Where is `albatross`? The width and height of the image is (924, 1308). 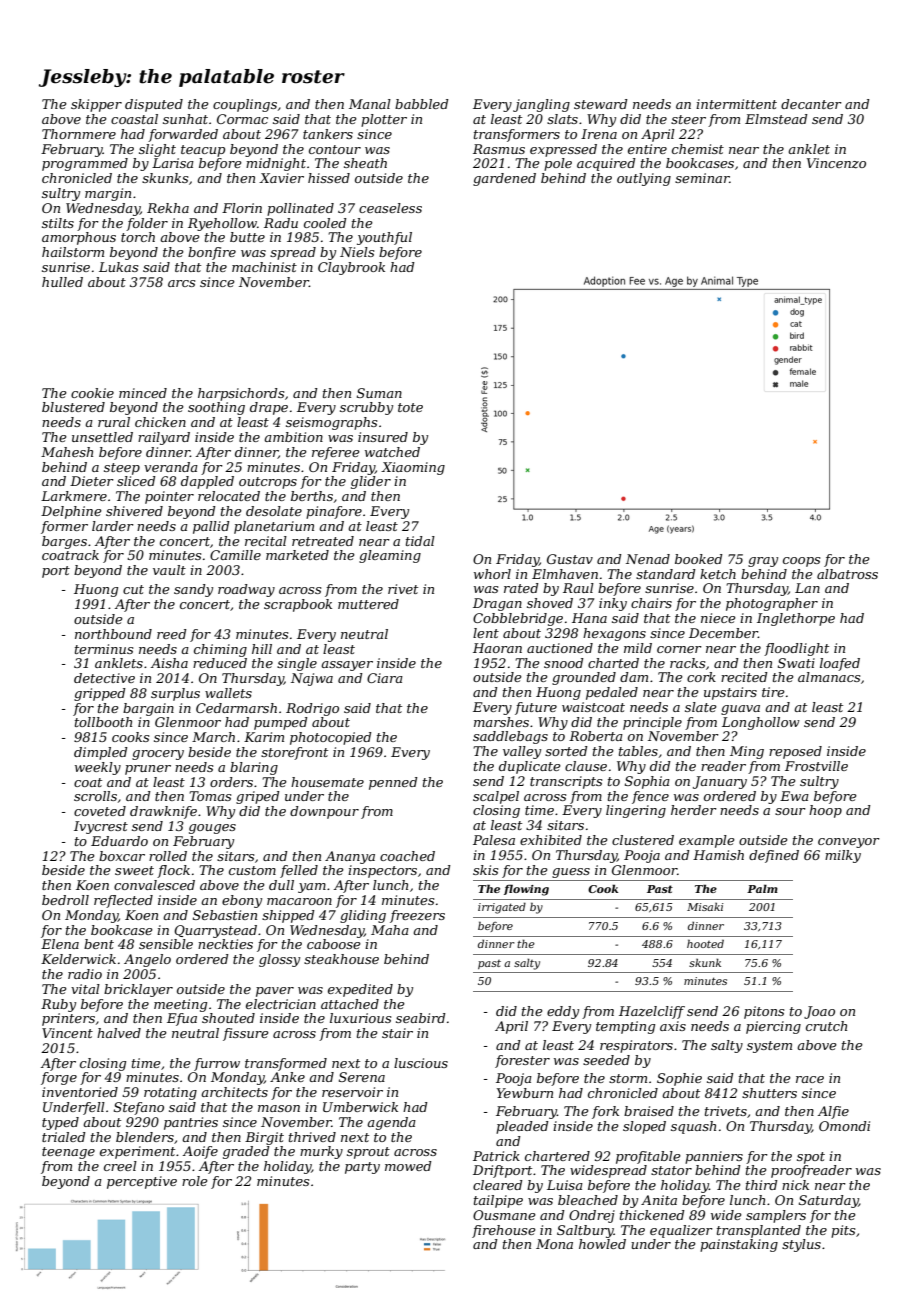 albatross is located at coordinates (847, 574).
